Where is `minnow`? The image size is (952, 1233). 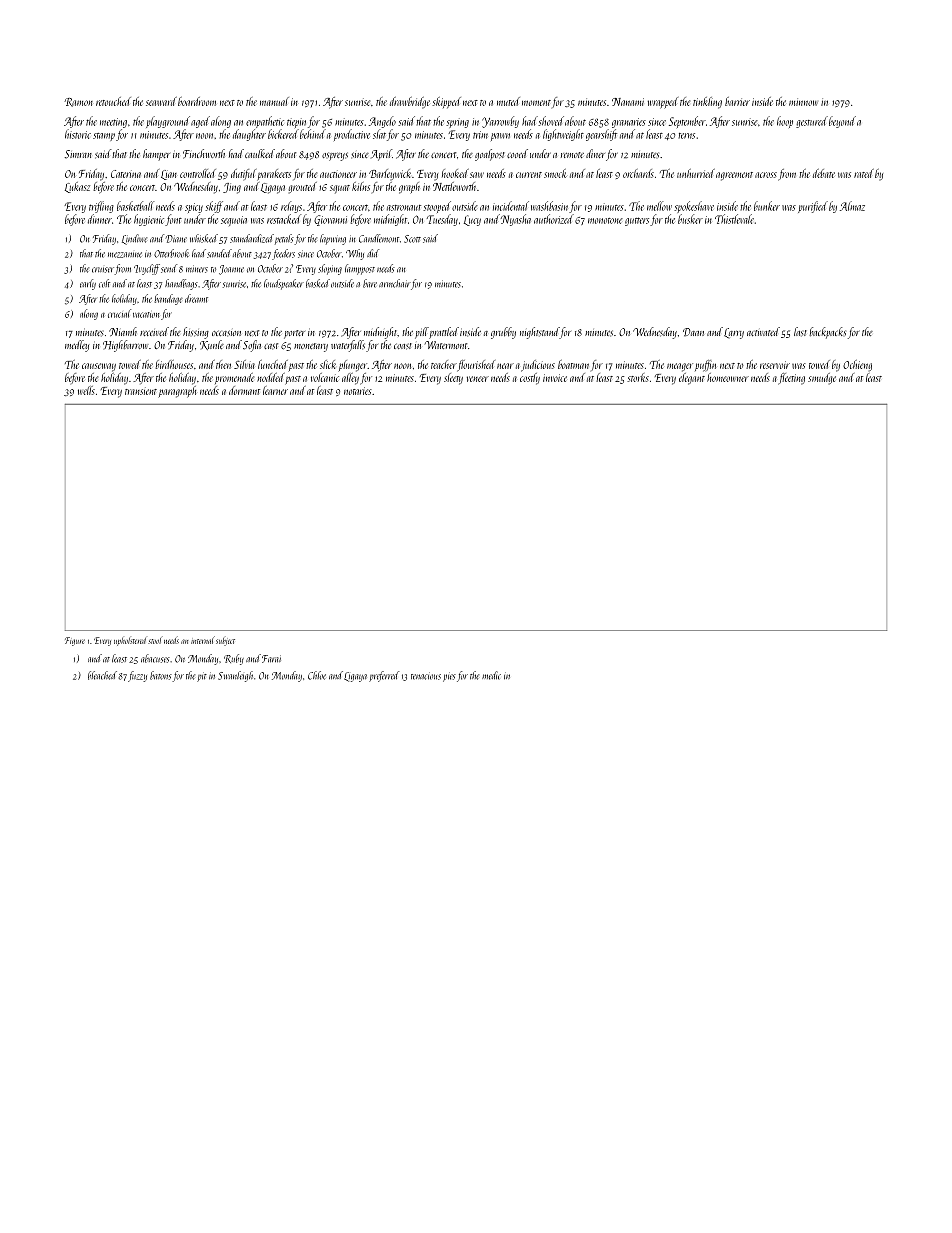 minnow is located at coordinates (803, 102).
